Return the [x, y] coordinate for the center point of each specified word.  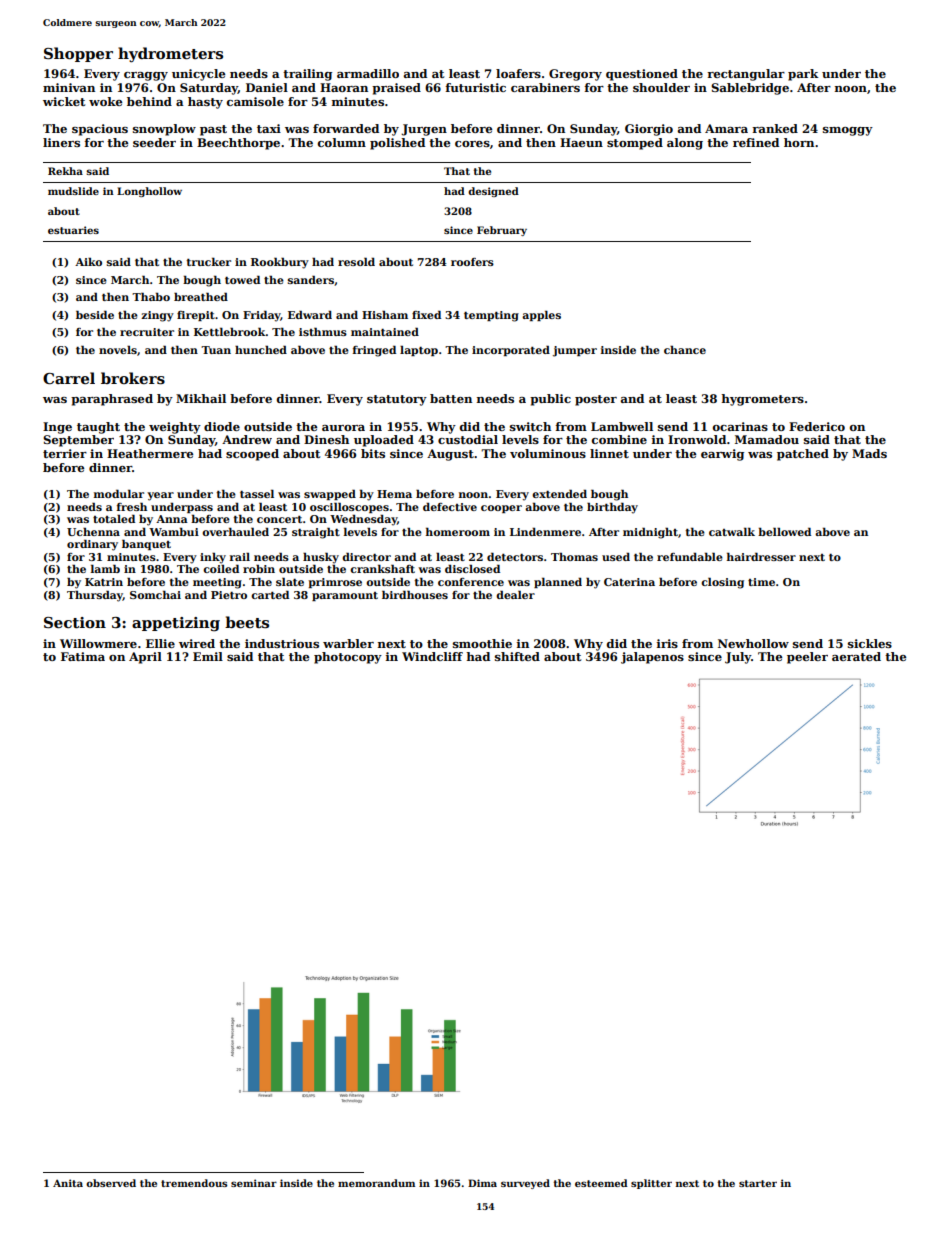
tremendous [194, 1183]
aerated [856, 656]
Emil [208, 656]
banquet [146, 544]
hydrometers [170, 55]
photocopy [348, 658]
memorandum [376, 1183]
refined [756, 142]
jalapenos [652, 658]
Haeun [581, 142]
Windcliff [432, 656]
